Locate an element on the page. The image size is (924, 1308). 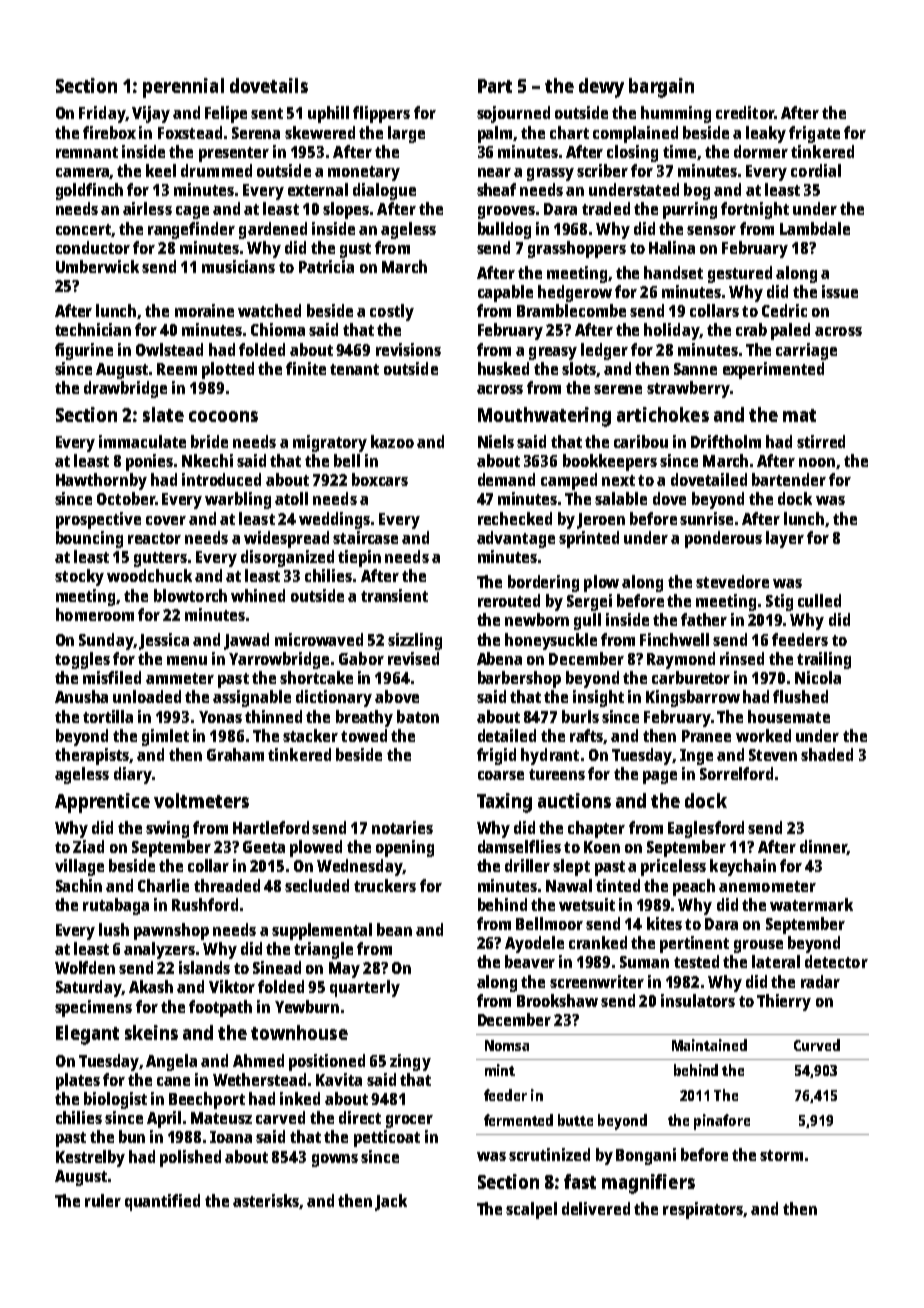
gardened is located at coordinates (273, 230).
